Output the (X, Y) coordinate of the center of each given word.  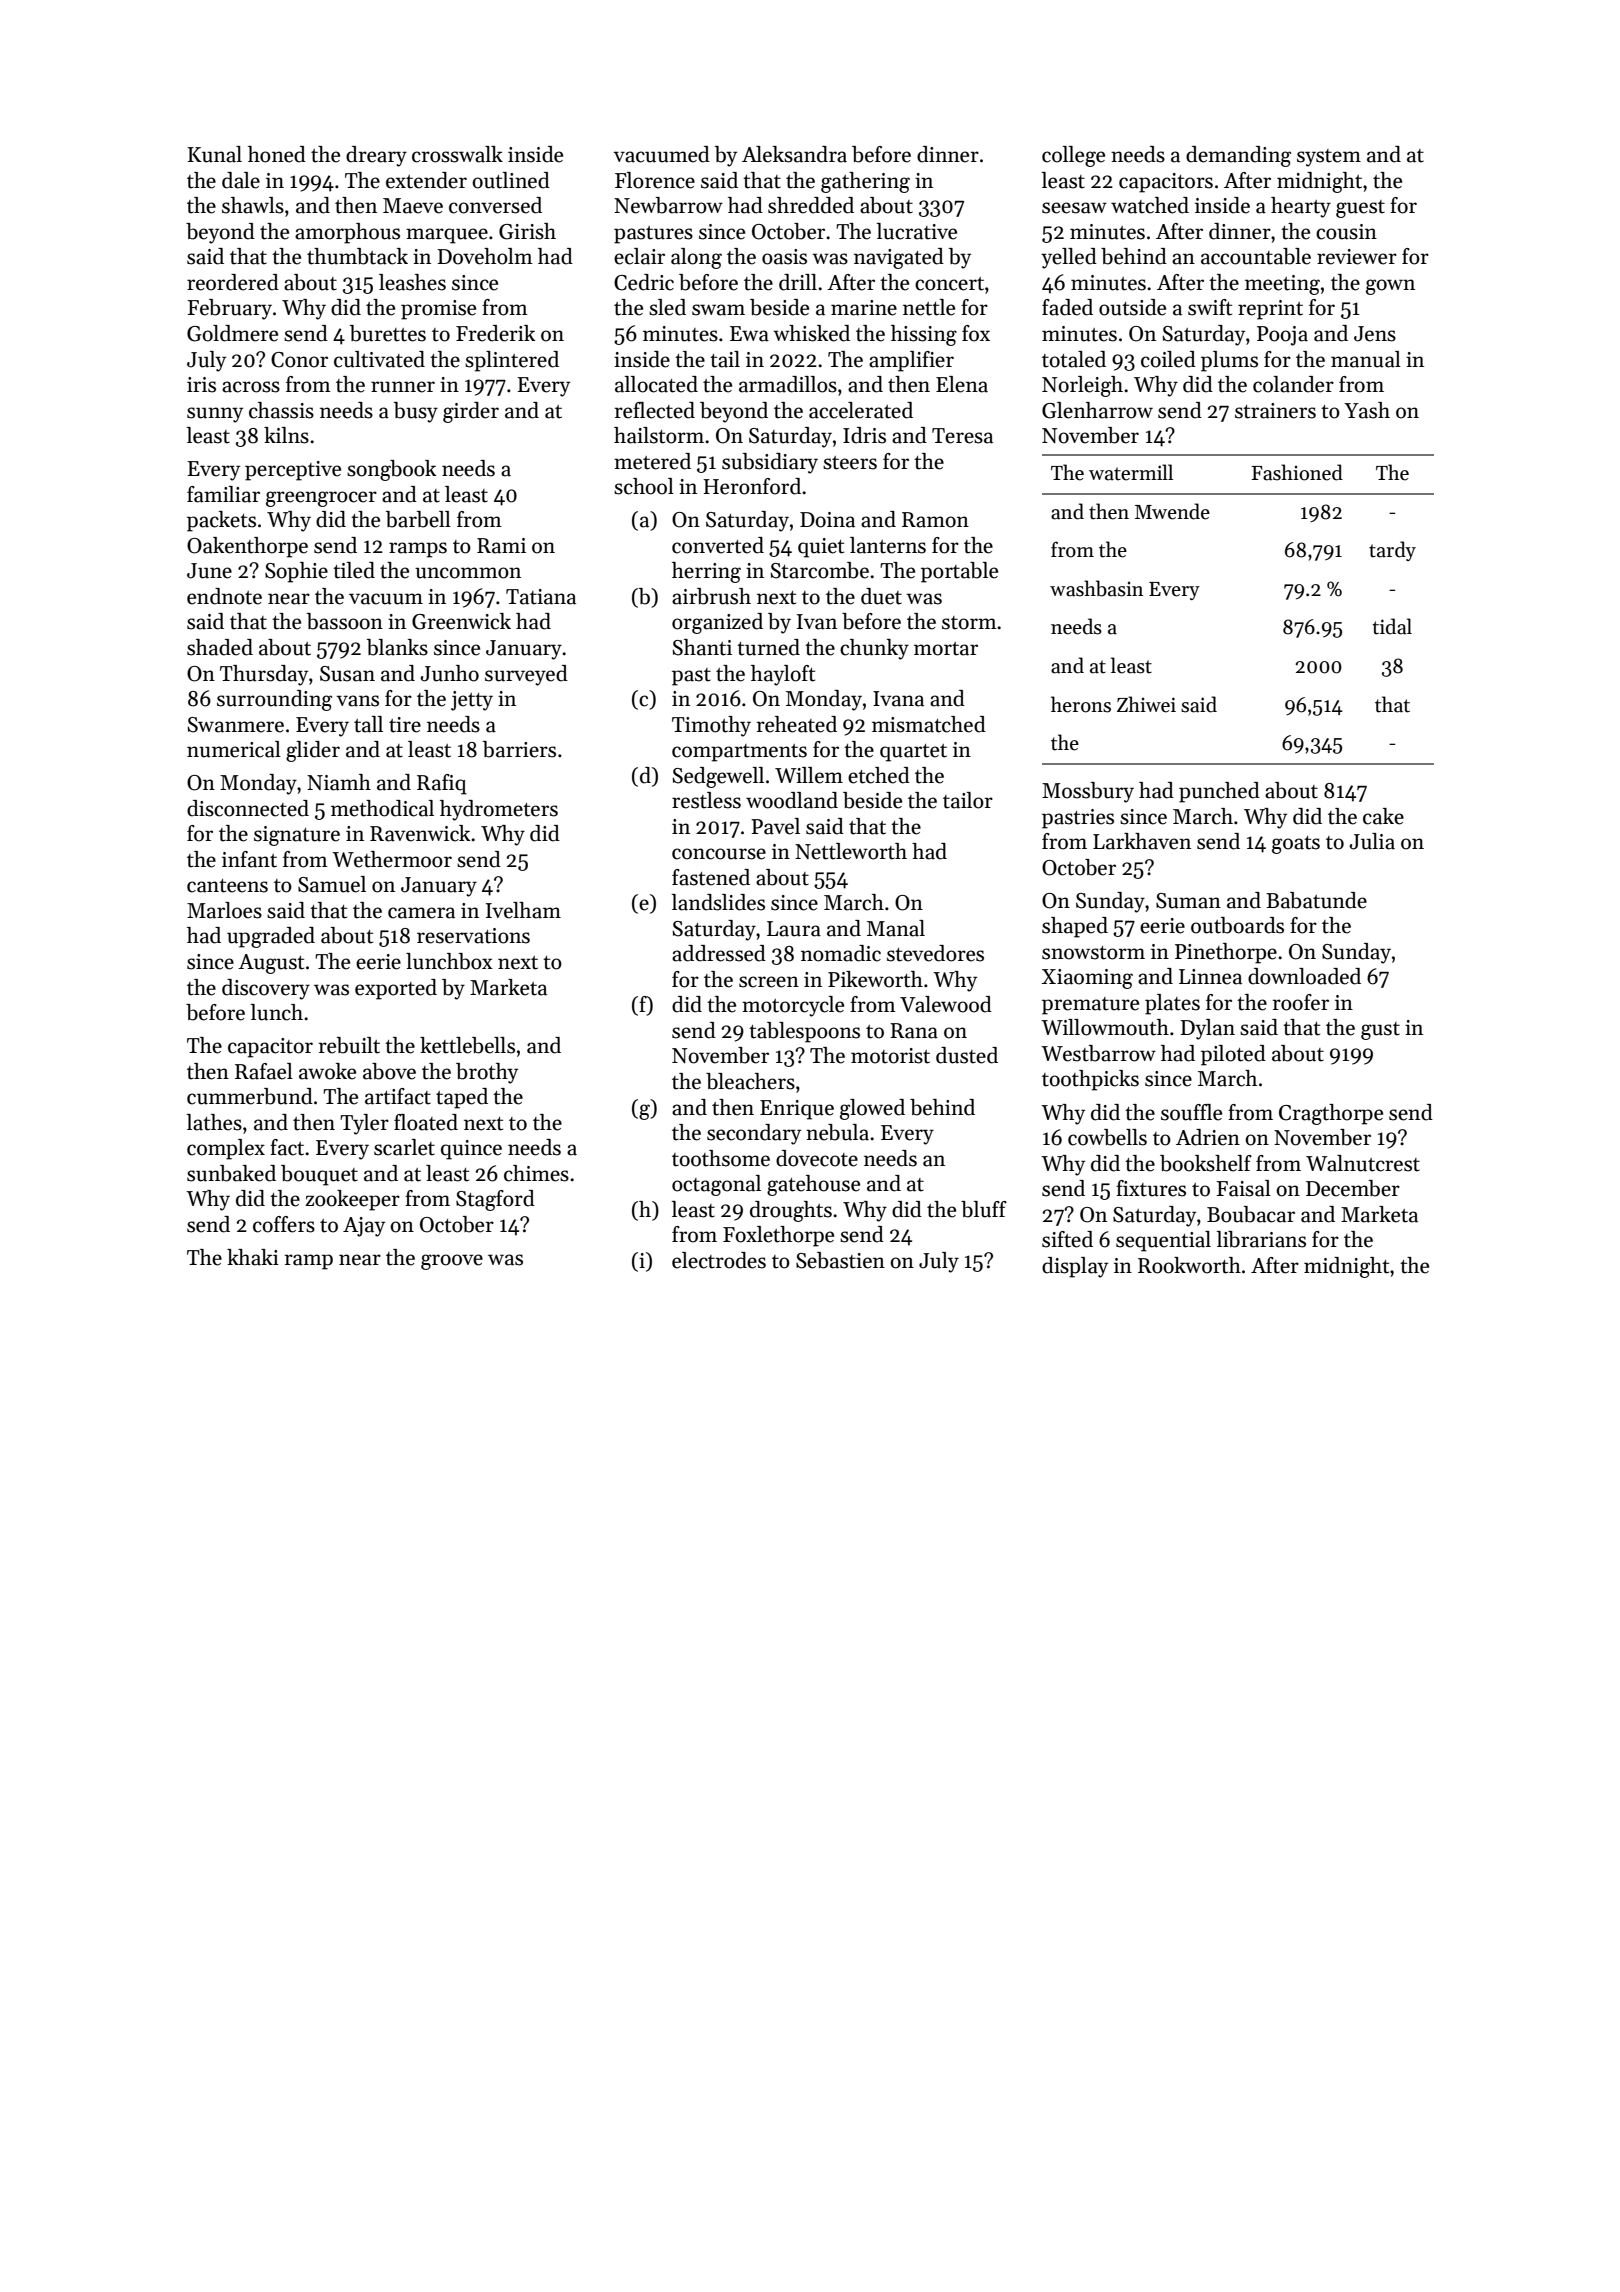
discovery (266, 989)
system (1329, 158)
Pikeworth (875, 979)
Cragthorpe (1331, 1114)
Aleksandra (794, 154)
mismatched (929, 724)
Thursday (264, 675)
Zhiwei (1146, 704)
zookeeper (352, 1200)
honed (277, 154)
